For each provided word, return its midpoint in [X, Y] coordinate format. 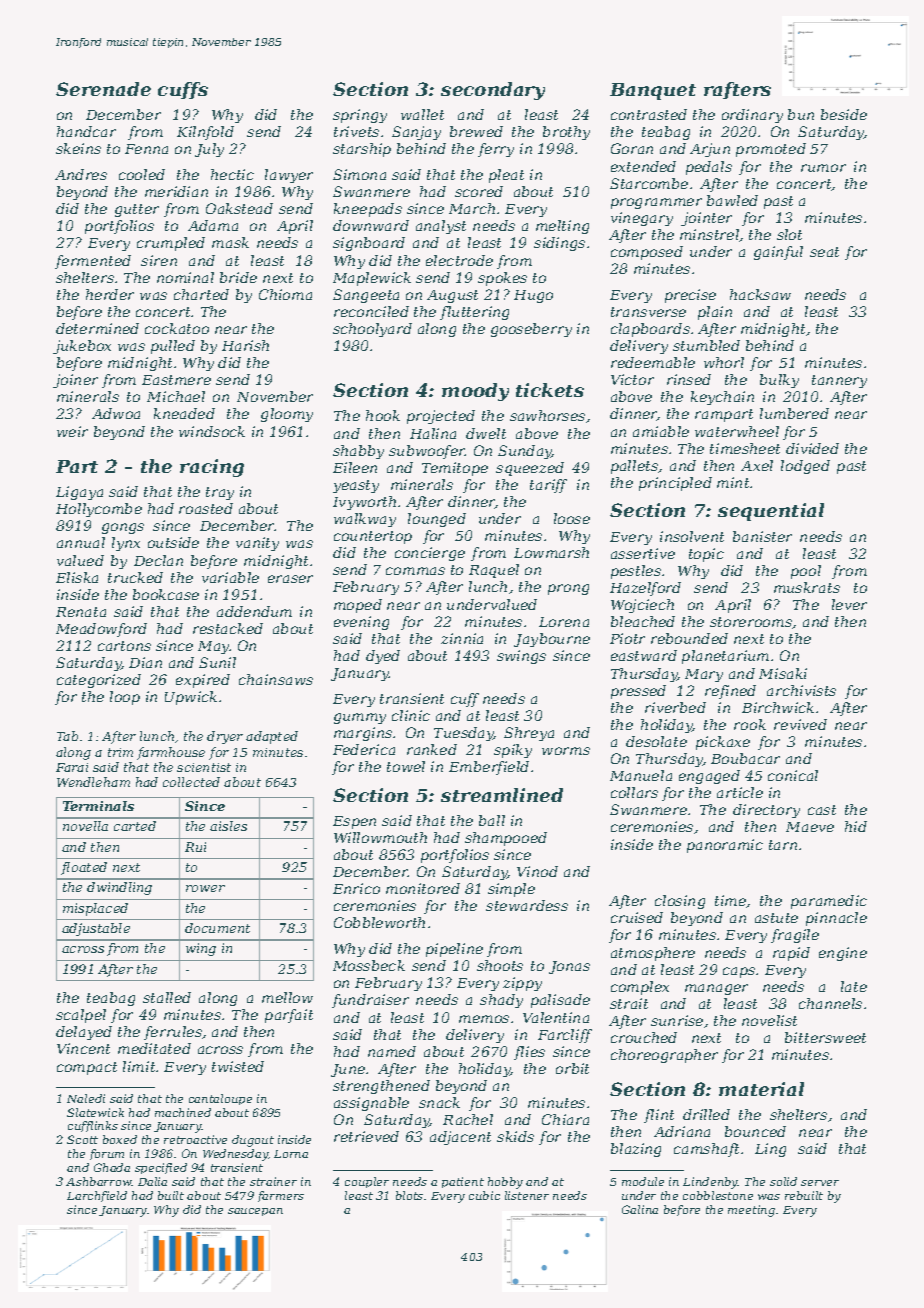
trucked [135, 577]
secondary [493, 91]
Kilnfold [205, 133]
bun [801, 114]
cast [822, 810]
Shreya [529, 734]
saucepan [255, 1212]
